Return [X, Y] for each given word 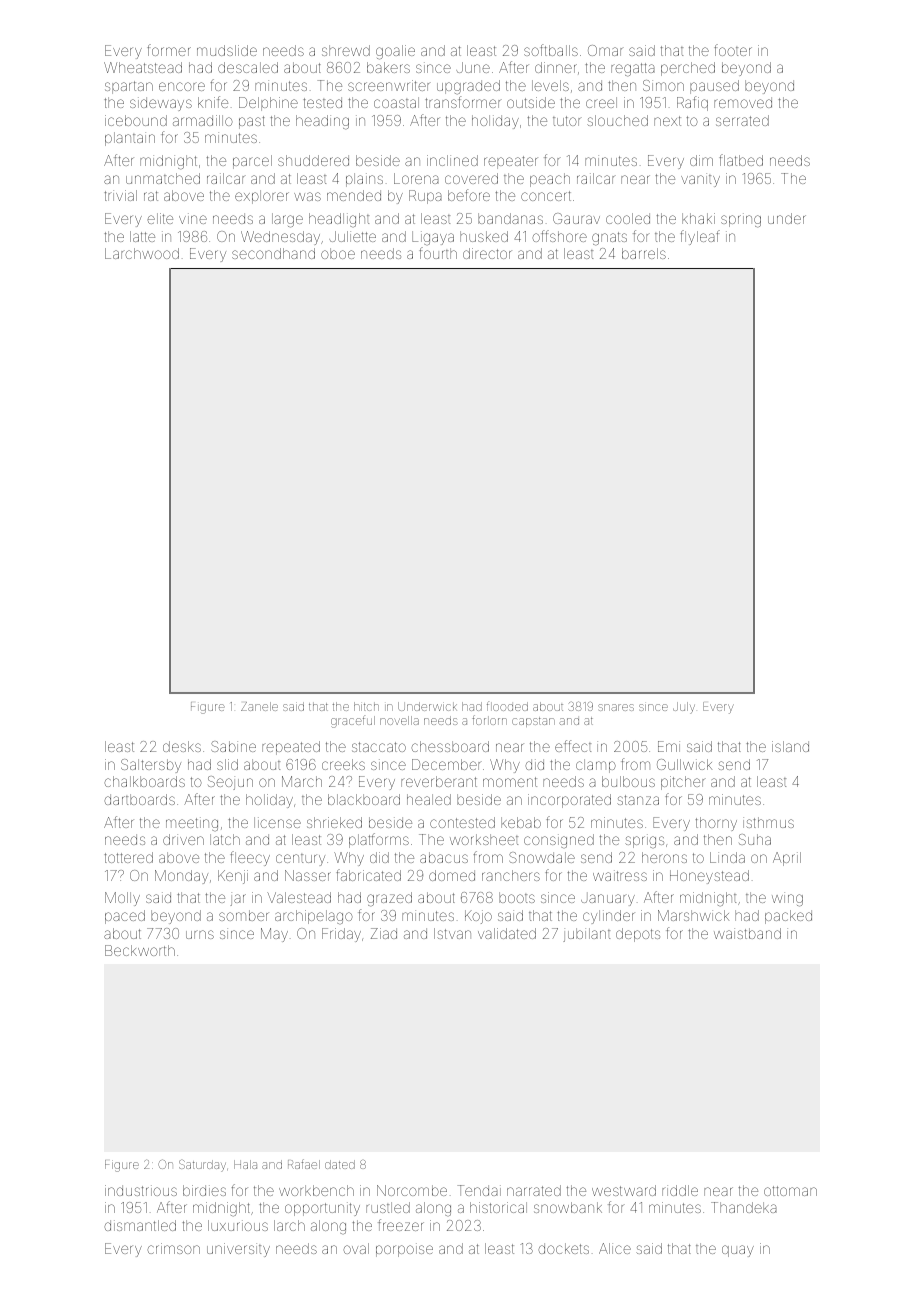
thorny [716, 824]
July [684, 708]
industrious [141, 1190]
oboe [338, 253]
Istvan [452, 933]
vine [193, 218]
